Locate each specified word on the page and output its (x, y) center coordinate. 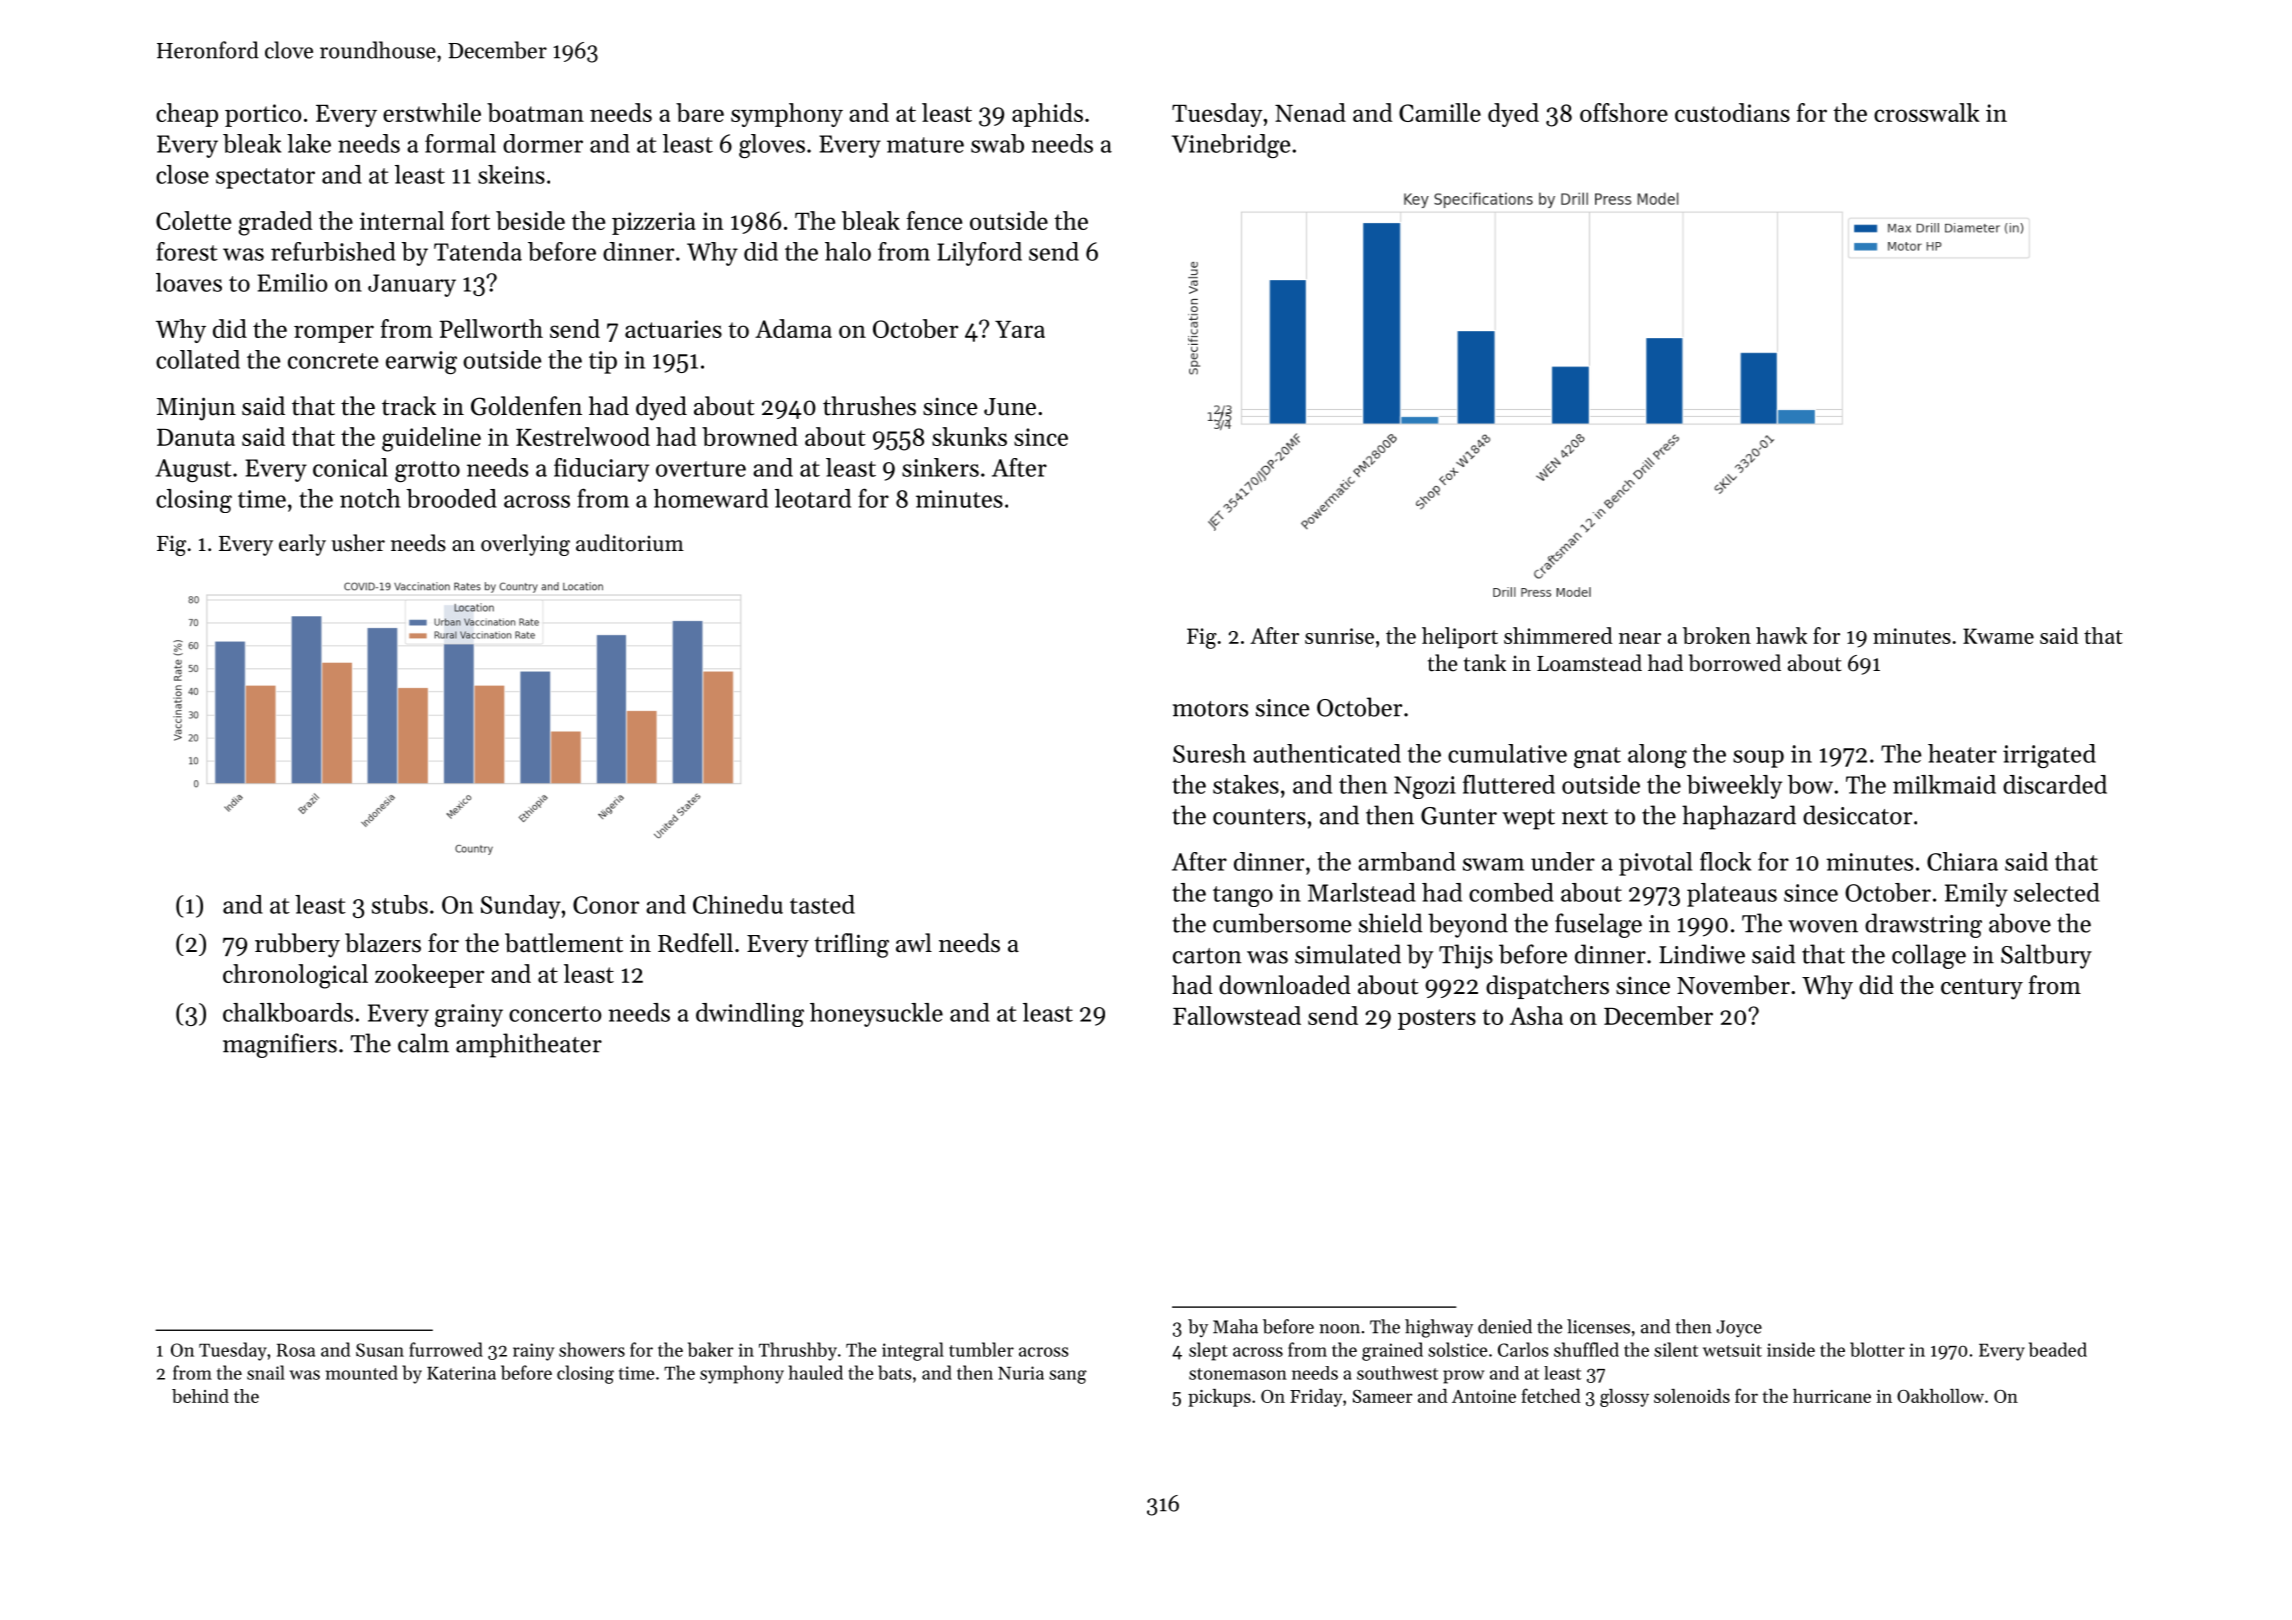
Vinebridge (1231, 146)
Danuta (196, 437)
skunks (969, 436)
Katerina (461, 1373)
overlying (525, 545)
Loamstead (1589, 663)
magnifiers (280, 1045)
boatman (535, 112)
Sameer (1382, 1396)
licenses (1598, 1326)
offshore (1624, 112)
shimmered (1558, 635)
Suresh (1209, 753)
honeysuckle (876, 1015)
